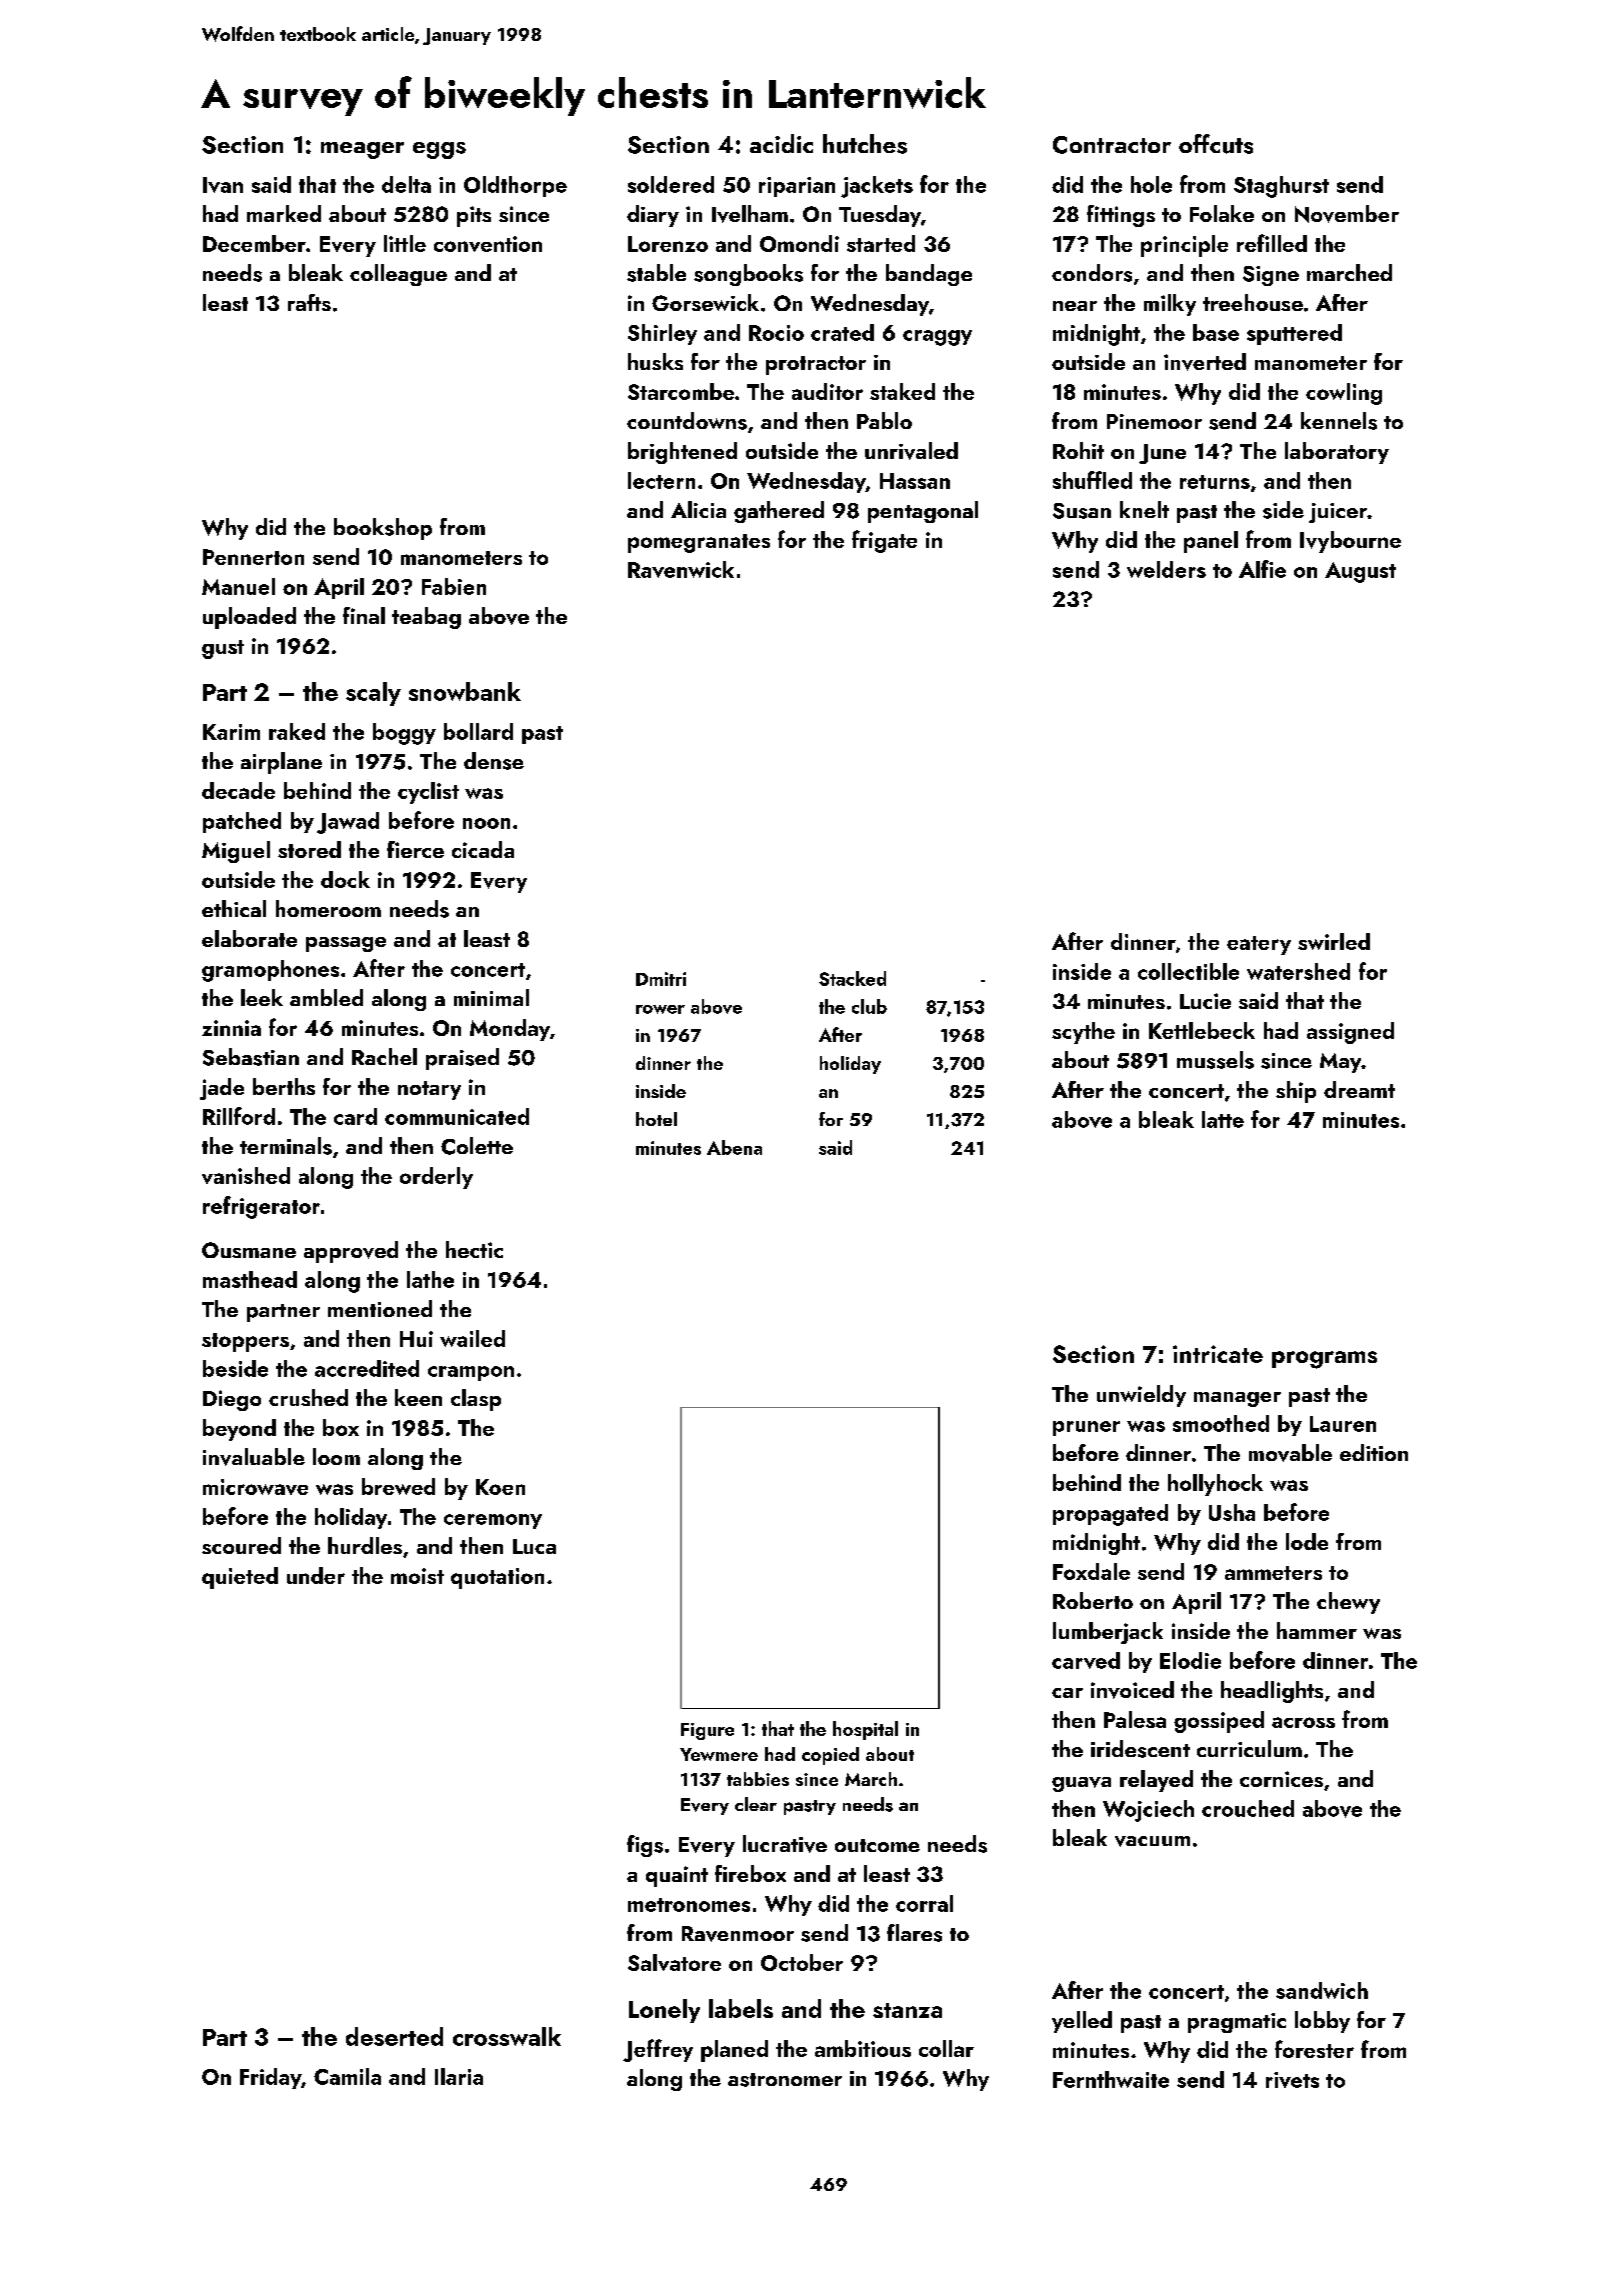  What do you see at coordinates (249, 1250) in the page?
I see `Ousmane` at bounding box center [249, 1250].
